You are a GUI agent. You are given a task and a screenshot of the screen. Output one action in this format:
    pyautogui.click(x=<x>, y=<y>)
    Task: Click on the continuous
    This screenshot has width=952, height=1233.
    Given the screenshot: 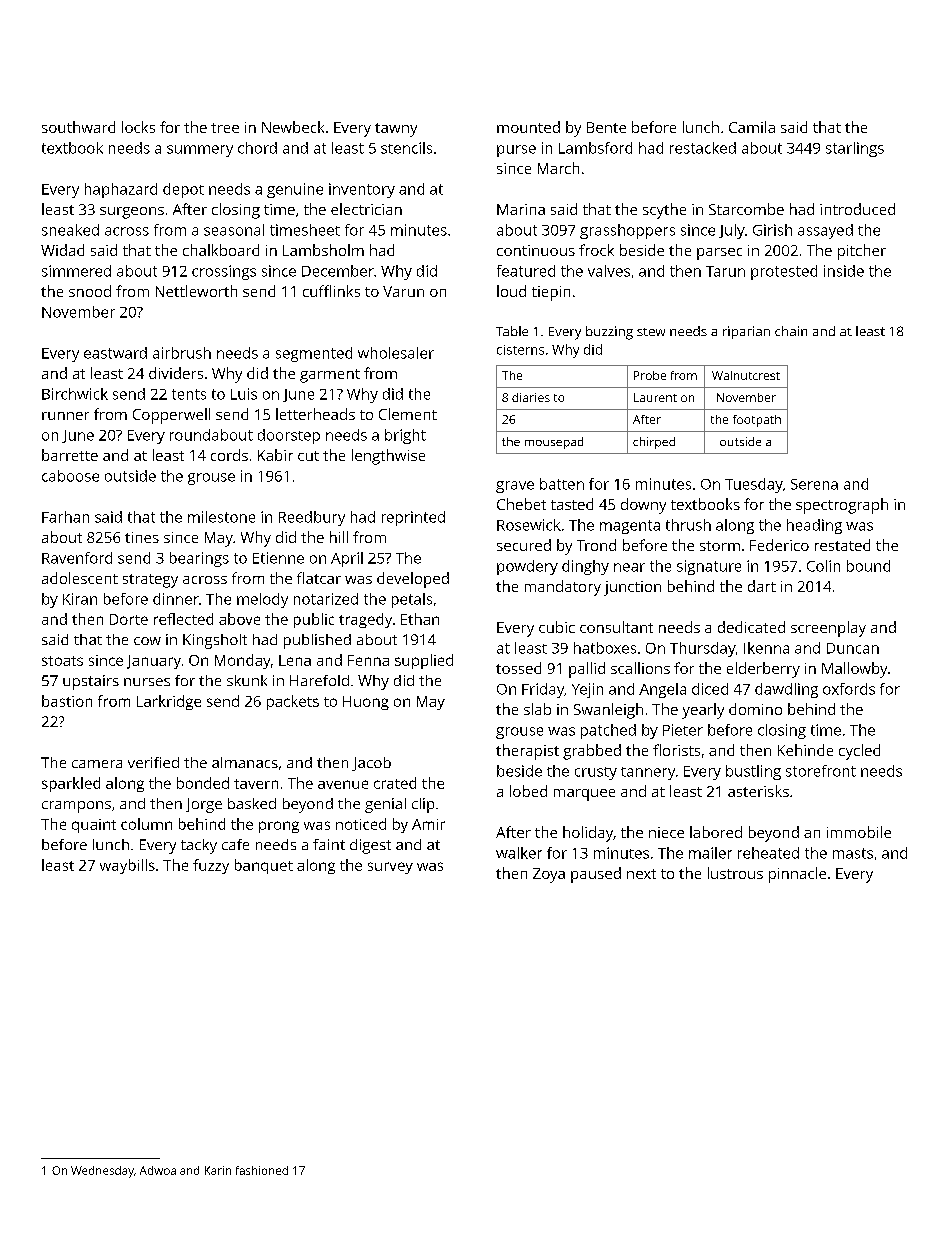 What is the action you would take?
    pyautogui.click(x=536, y=250)
